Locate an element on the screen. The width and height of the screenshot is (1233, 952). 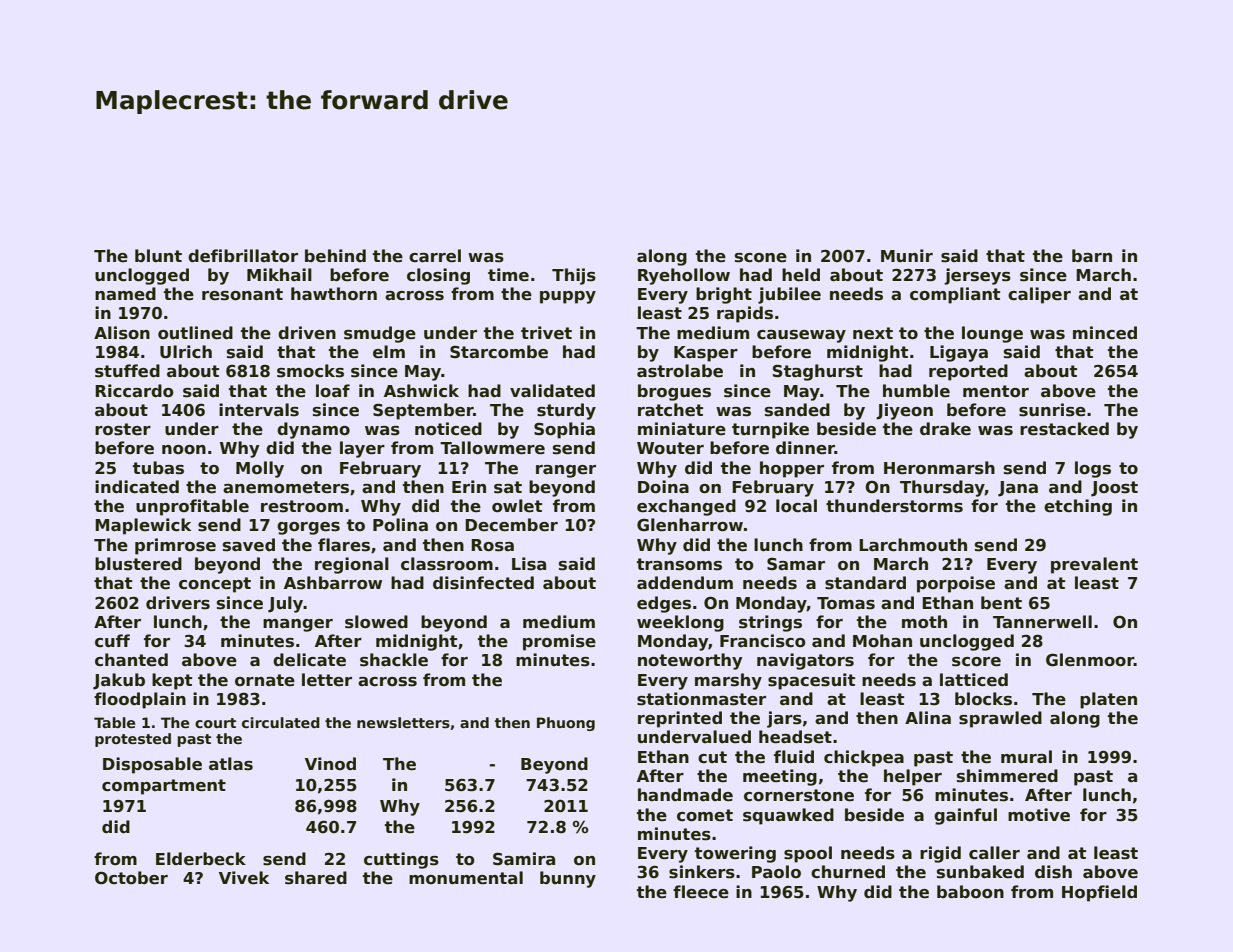
logs is located at coordinates (1093, 469).
